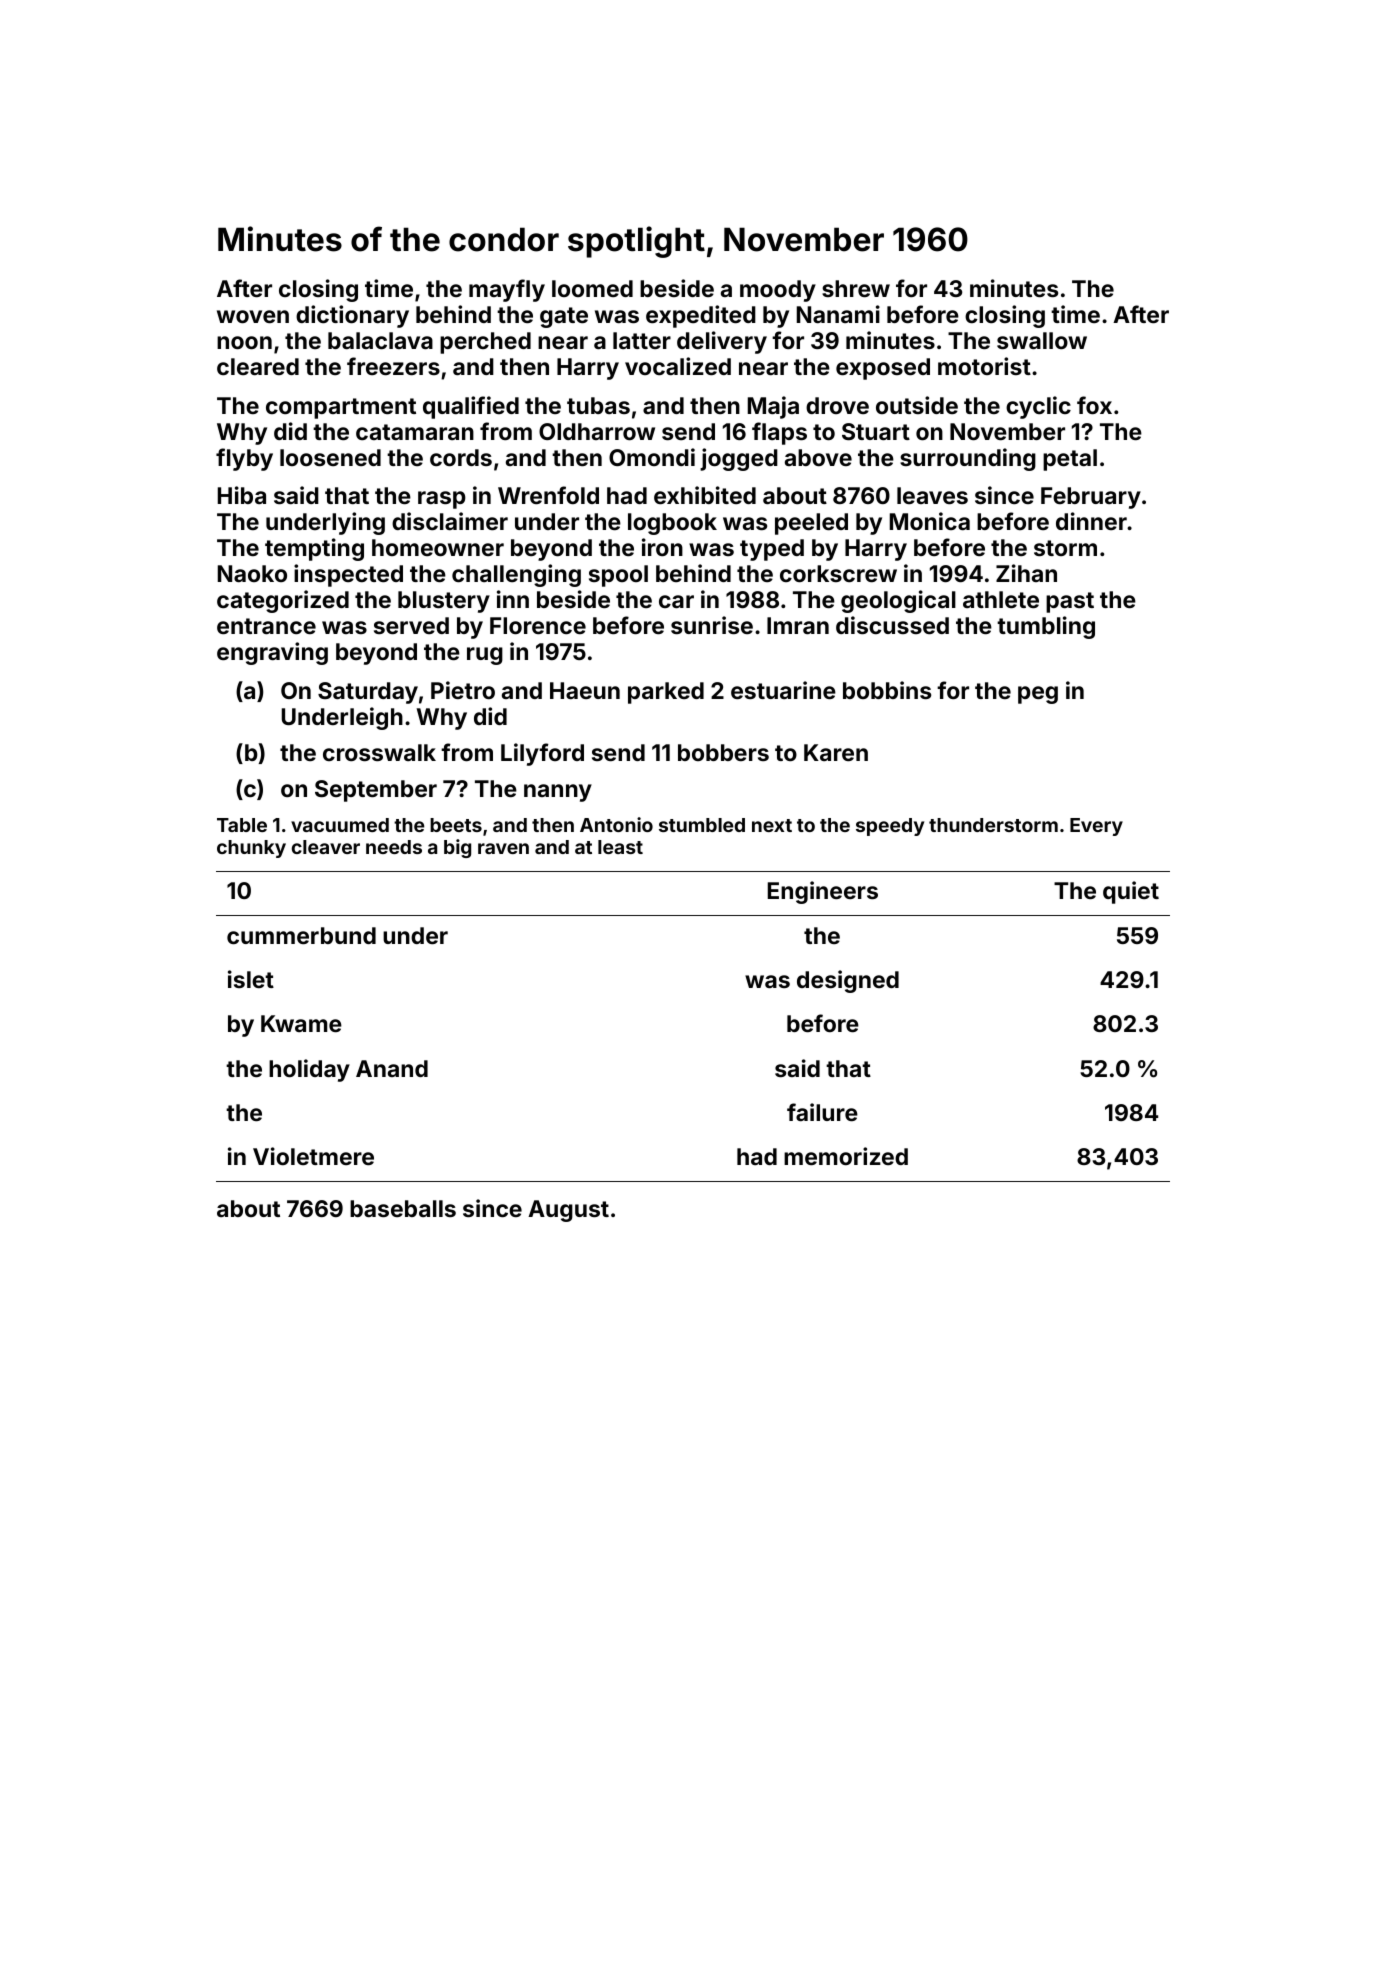 Image resolution: width=1386 pixels, height=1969 pixels. Describe the element at coordinates (1131, 892) in the document. I see `quiet` at that location.
